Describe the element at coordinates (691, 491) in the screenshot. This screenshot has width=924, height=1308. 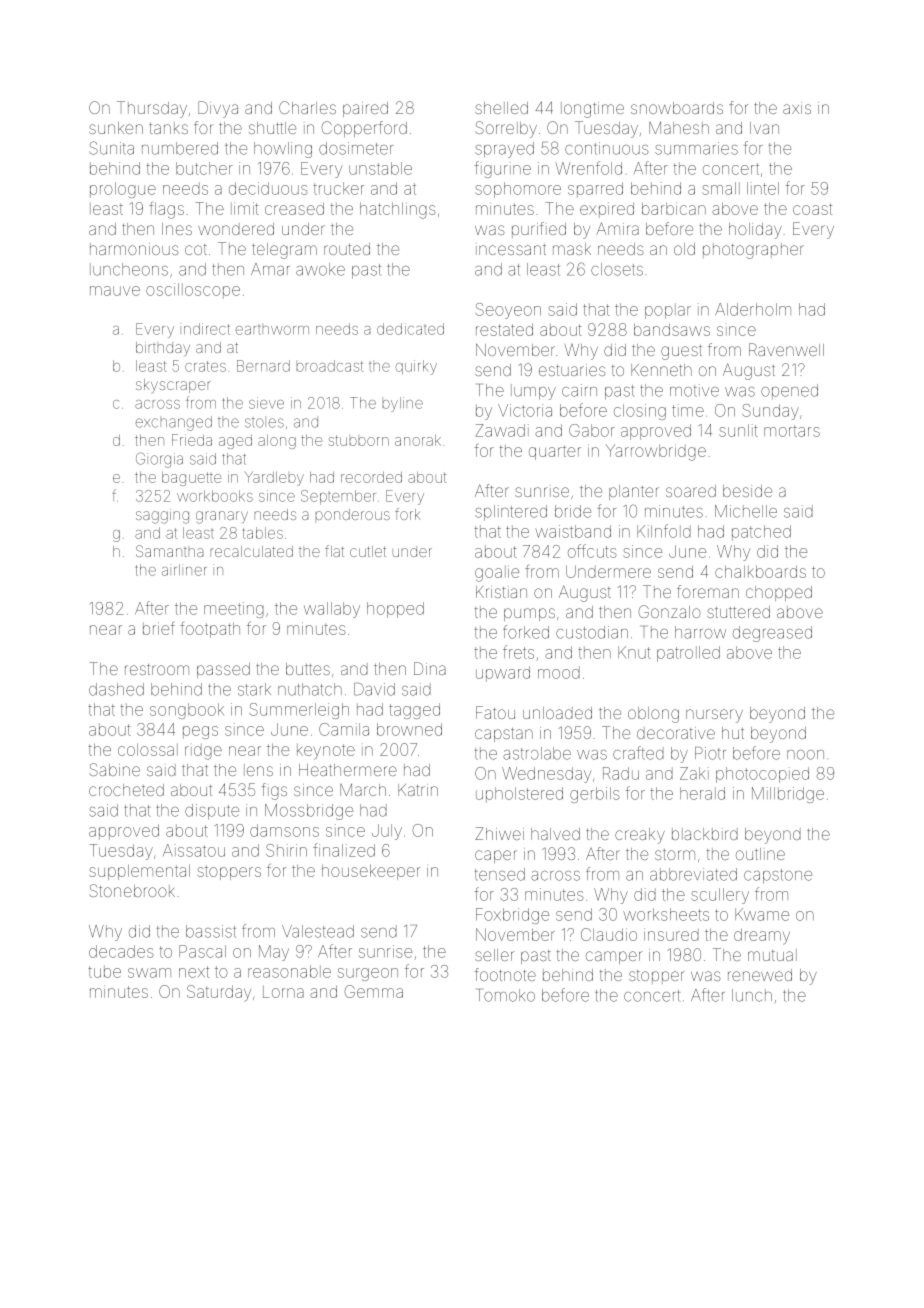
I see `soared` at that location.
